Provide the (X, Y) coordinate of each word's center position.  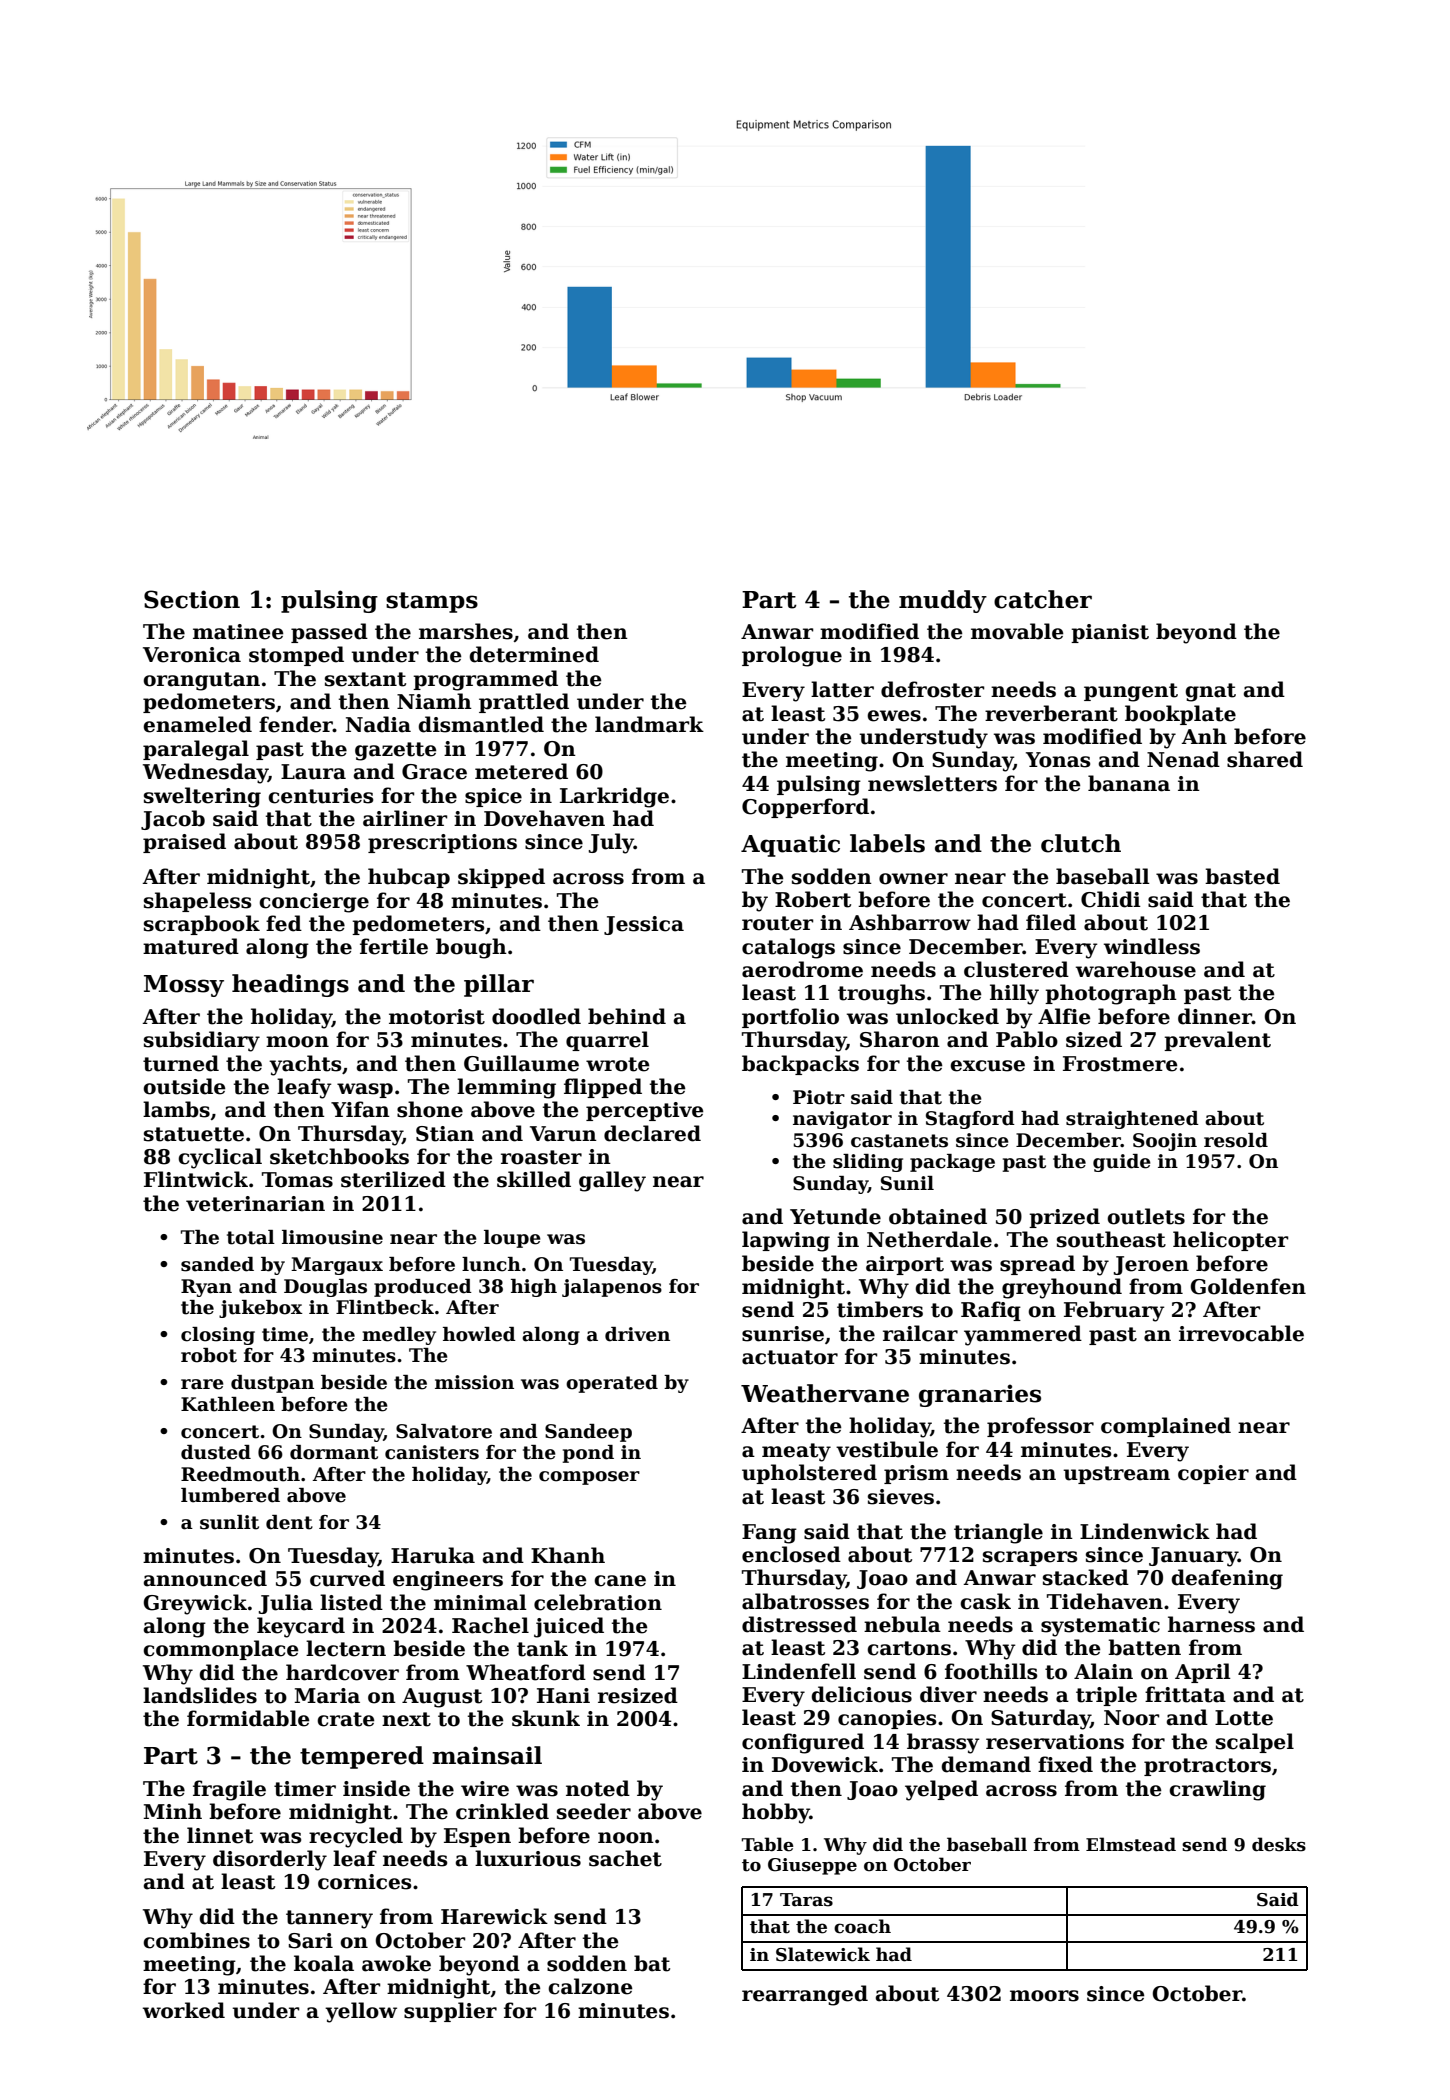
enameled (197, 724)
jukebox (261, 1309)
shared (1265, 759)
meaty (796, 1452)
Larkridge (614, 797)
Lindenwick (1145, 1531)
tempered (362, 1757)
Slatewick (823, 1954)
